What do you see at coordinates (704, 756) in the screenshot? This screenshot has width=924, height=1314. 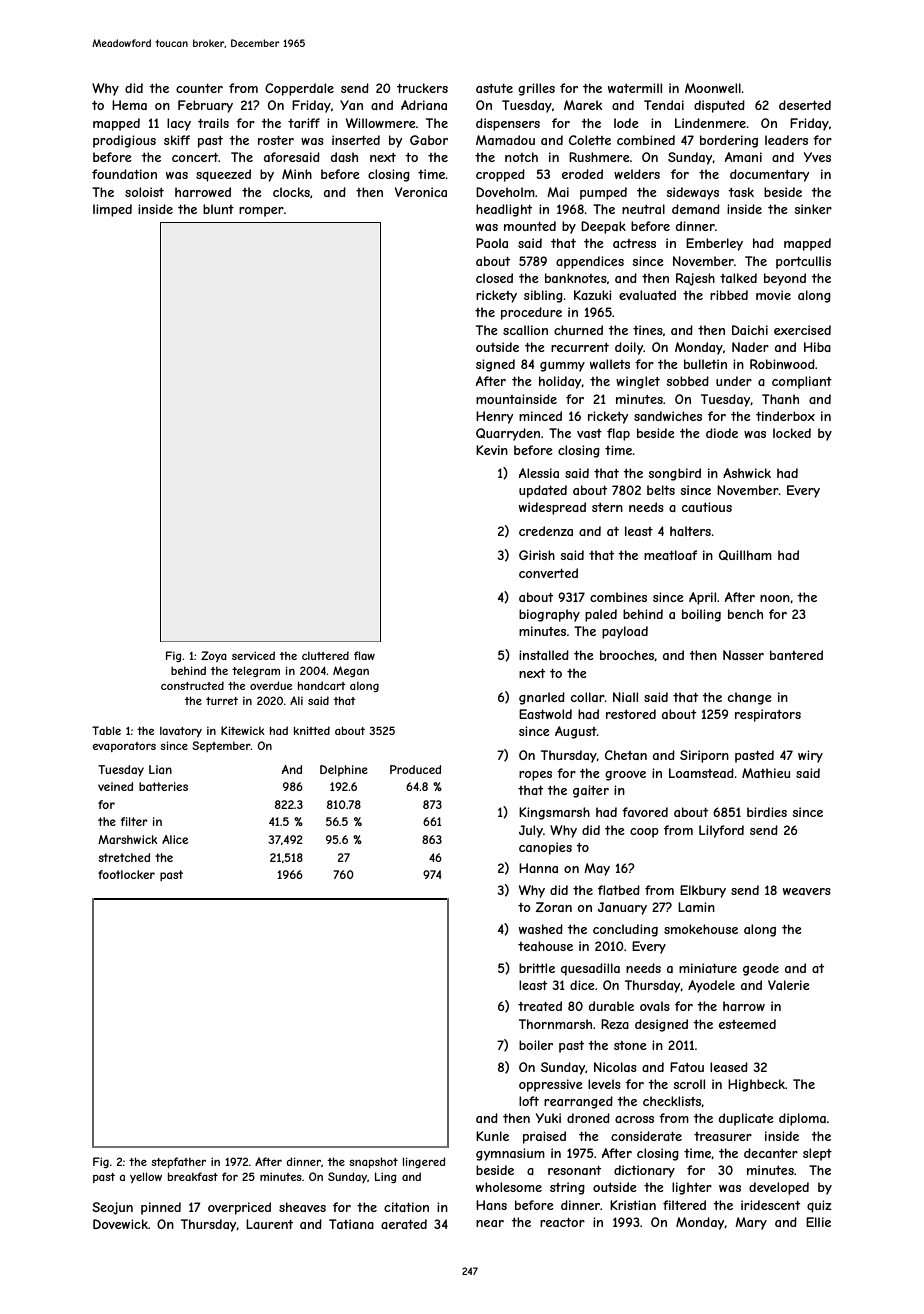 I see `Siriporn` at bounding box center [704, 756].
